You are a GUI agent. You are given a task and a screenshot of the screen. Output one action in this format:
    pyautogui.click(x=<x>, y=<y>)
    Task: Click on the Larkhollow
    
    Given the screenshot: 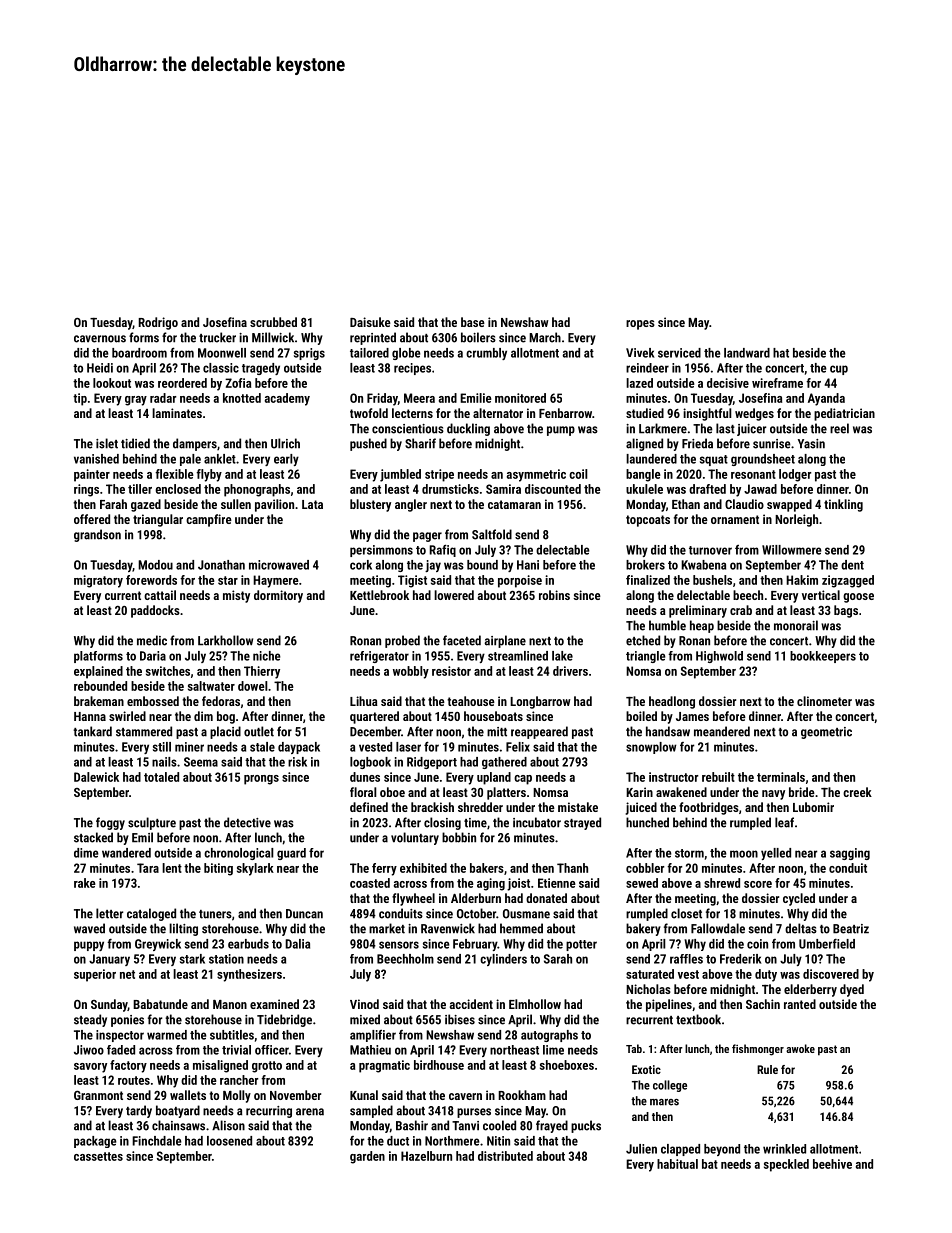 What is the action you would take?
    pyautogui.click(x=225, y=640)
